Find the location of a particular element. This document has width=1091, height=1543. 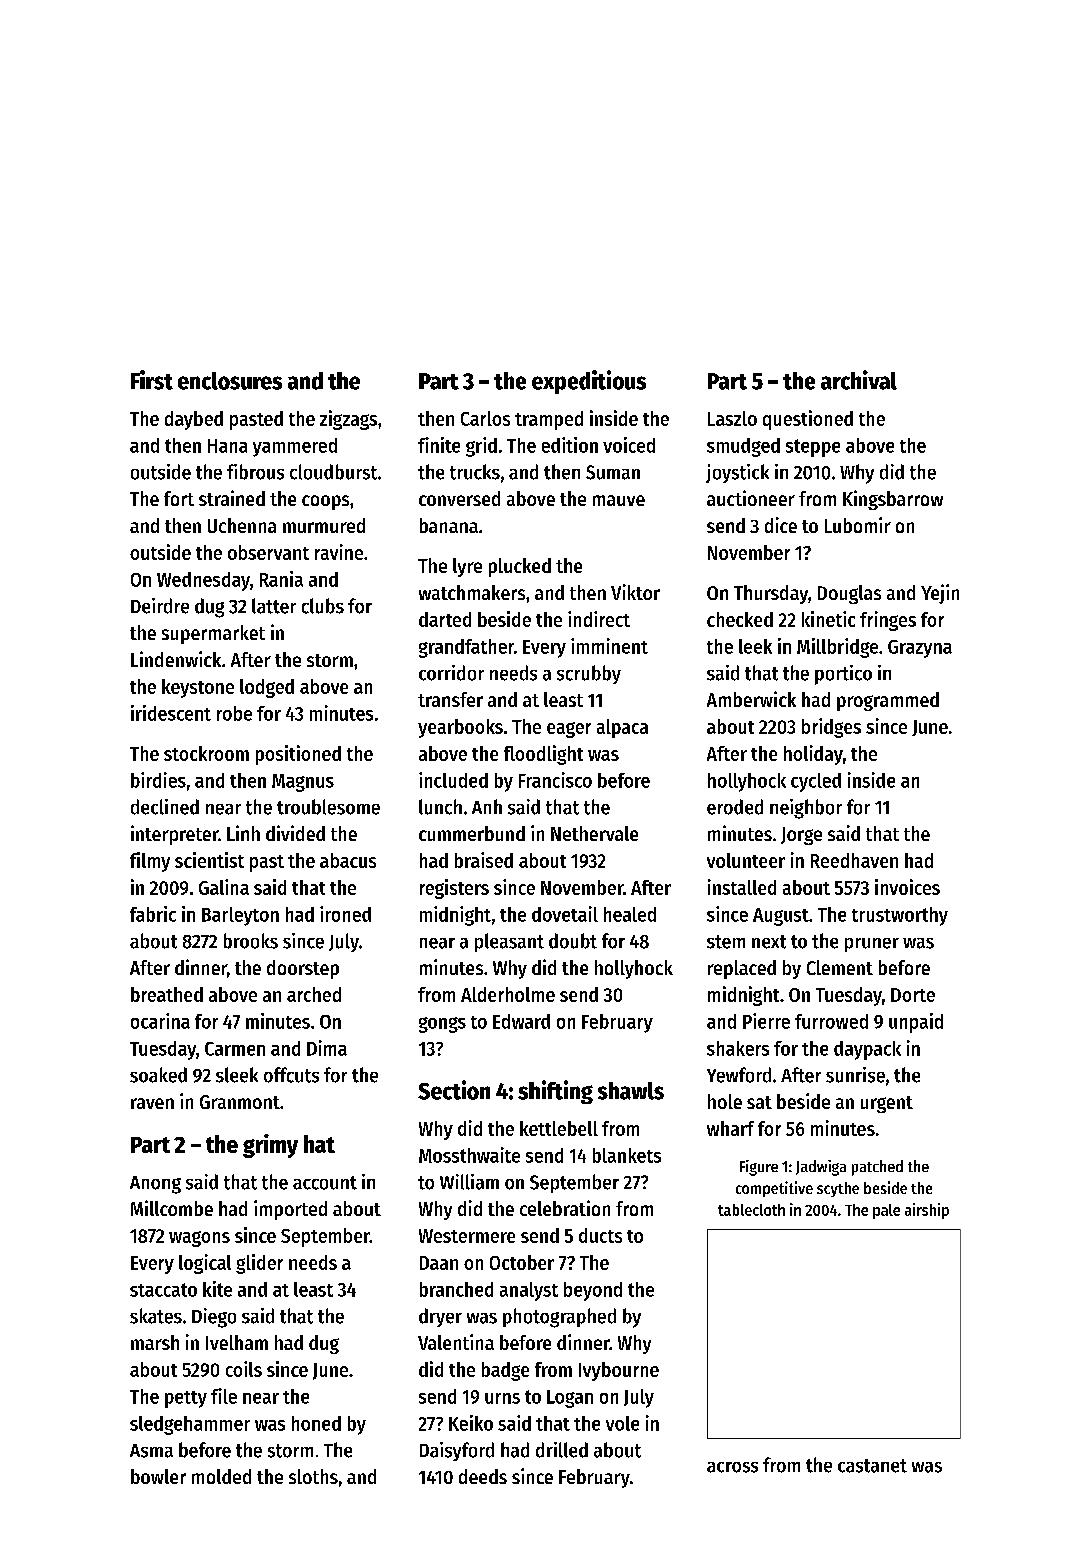

positioned is located at coordinates (298, 755).
